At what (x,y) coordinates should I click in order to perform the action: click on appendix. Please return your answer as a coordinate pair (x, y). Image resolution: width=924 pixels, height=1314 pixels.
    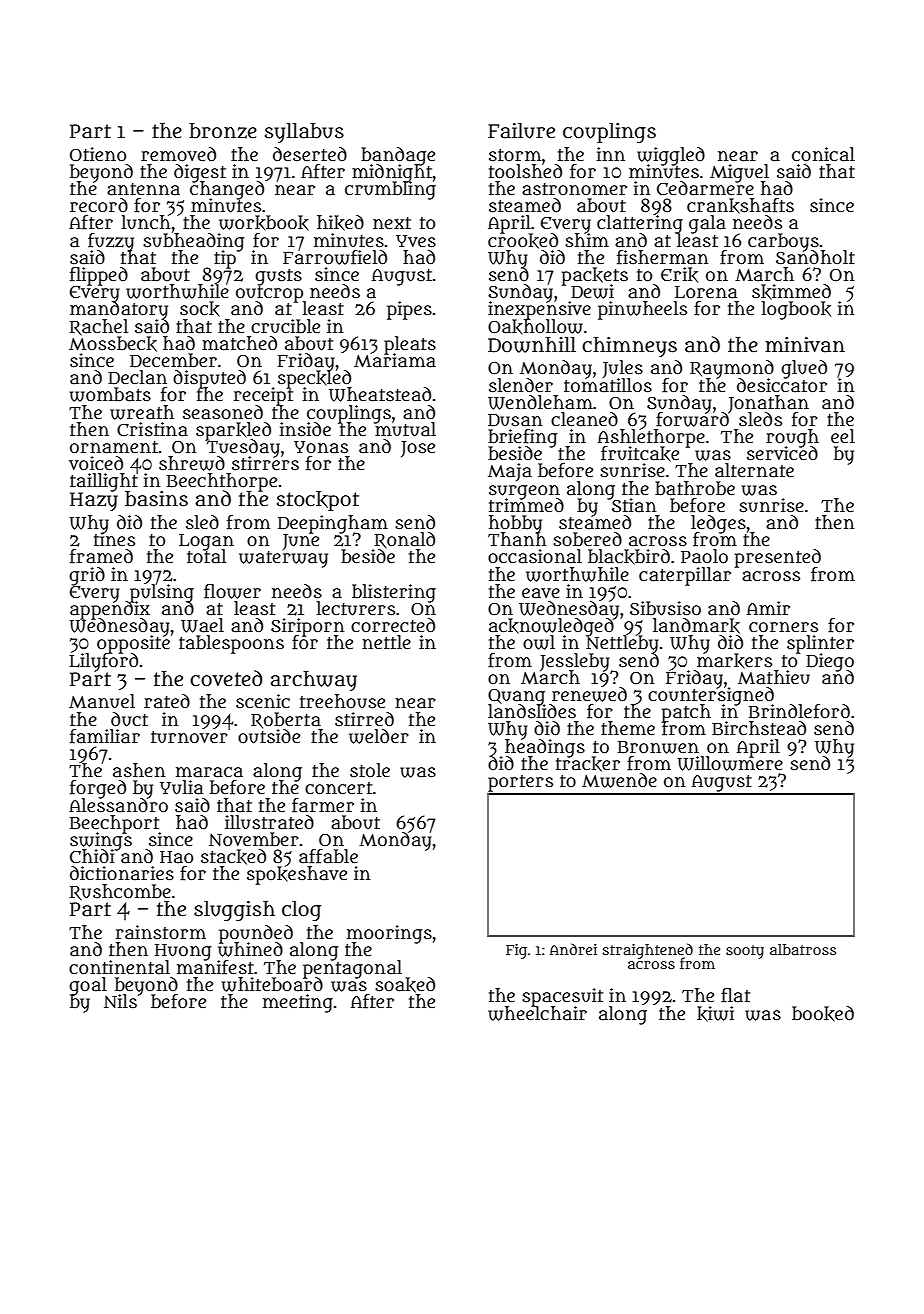
    Looking at the image, I should click on (110, 610).
